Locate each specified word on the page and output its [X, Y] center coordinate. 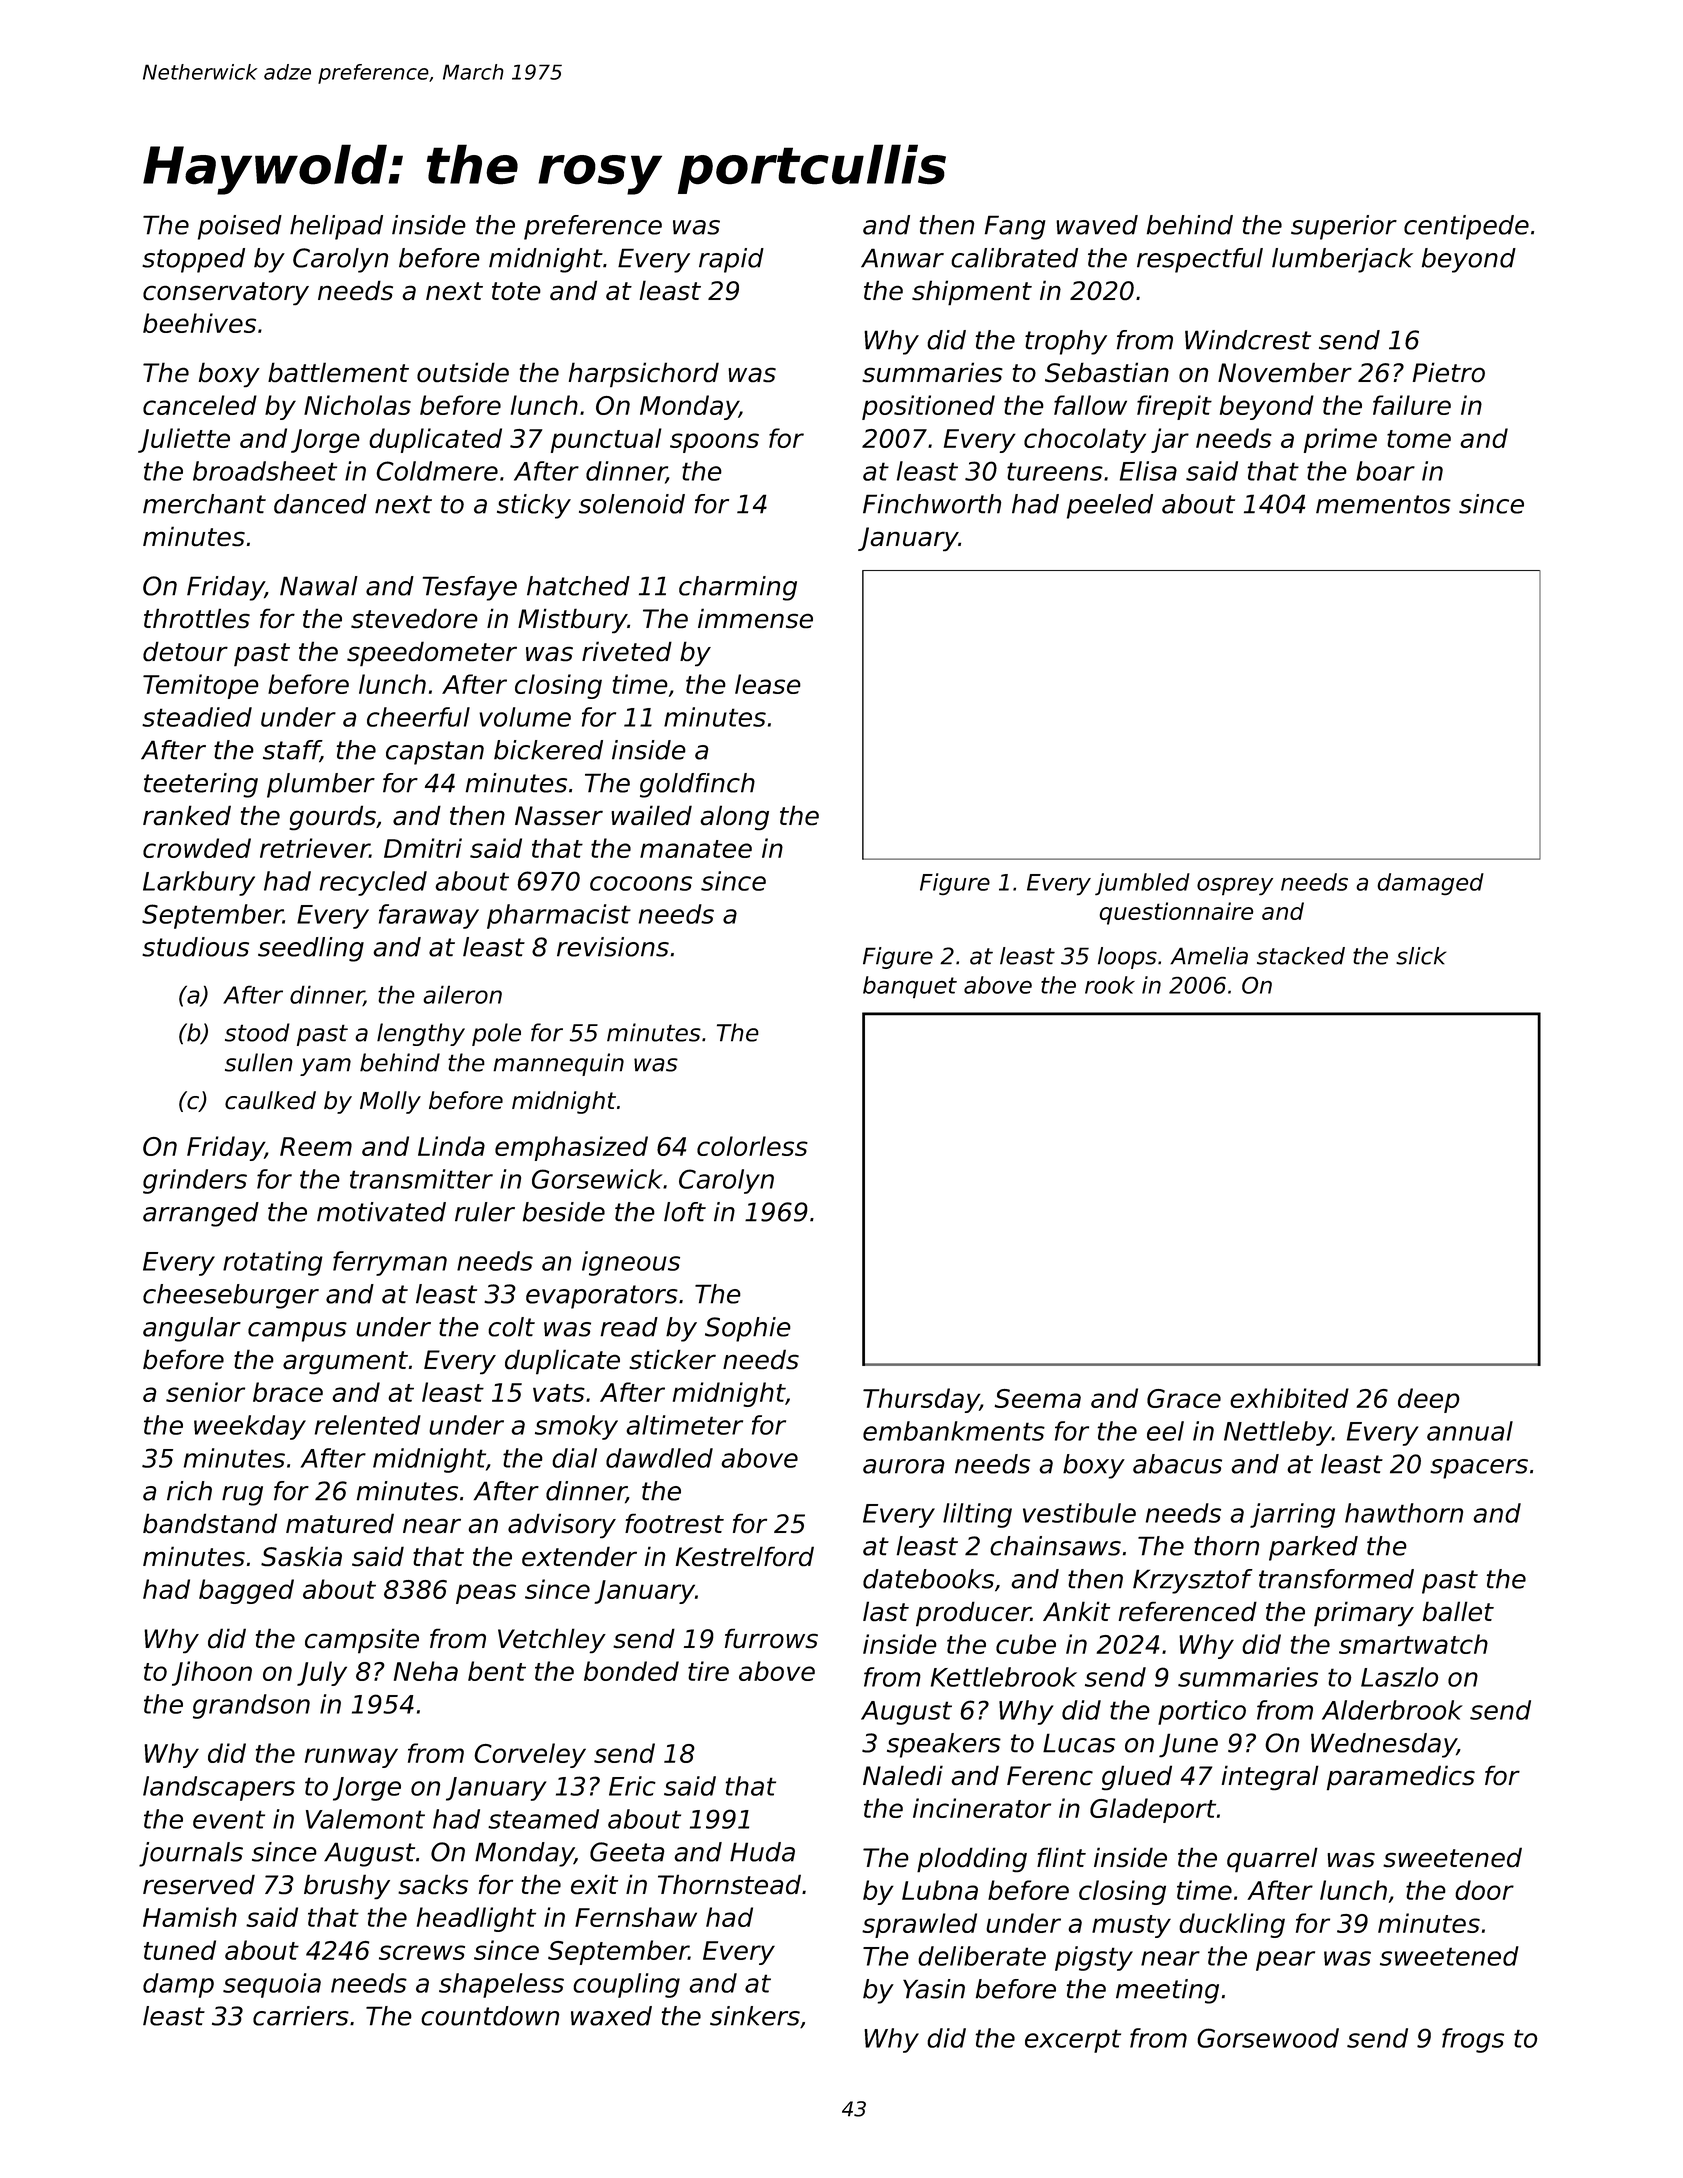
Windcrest [1248, 340]
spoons [714, 443]
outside [463, 372]
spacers [1479, 1469]
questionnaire [1176, 913]
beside [564, 1212]
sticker [672, 1359]
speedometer [432, 654]
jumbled [1142, 884]
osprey [1235, 887]
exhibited [1289, 1398]
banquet [910, 987]
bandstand [210, 1523]
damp [178, 1985]
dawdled [659, 1458]
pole [496, 1034]
